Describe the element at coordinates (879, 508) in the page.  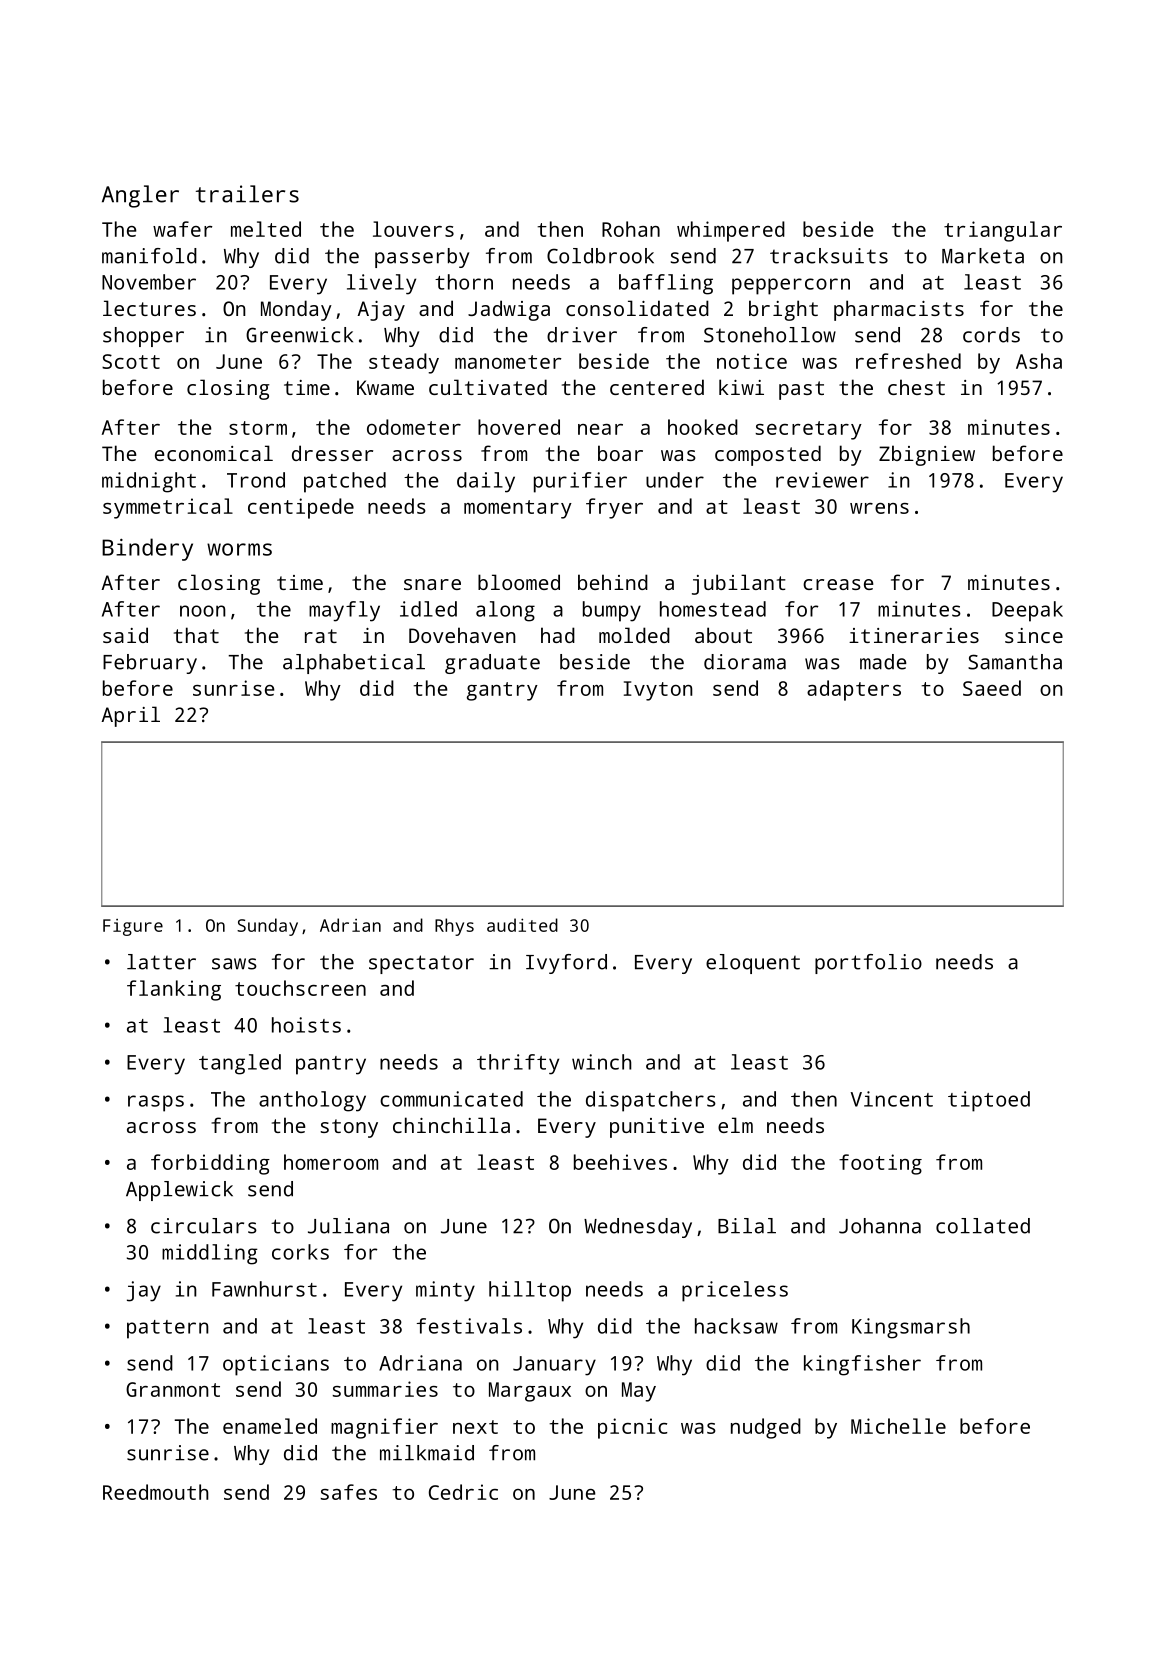
I see `wrens` at that location.
